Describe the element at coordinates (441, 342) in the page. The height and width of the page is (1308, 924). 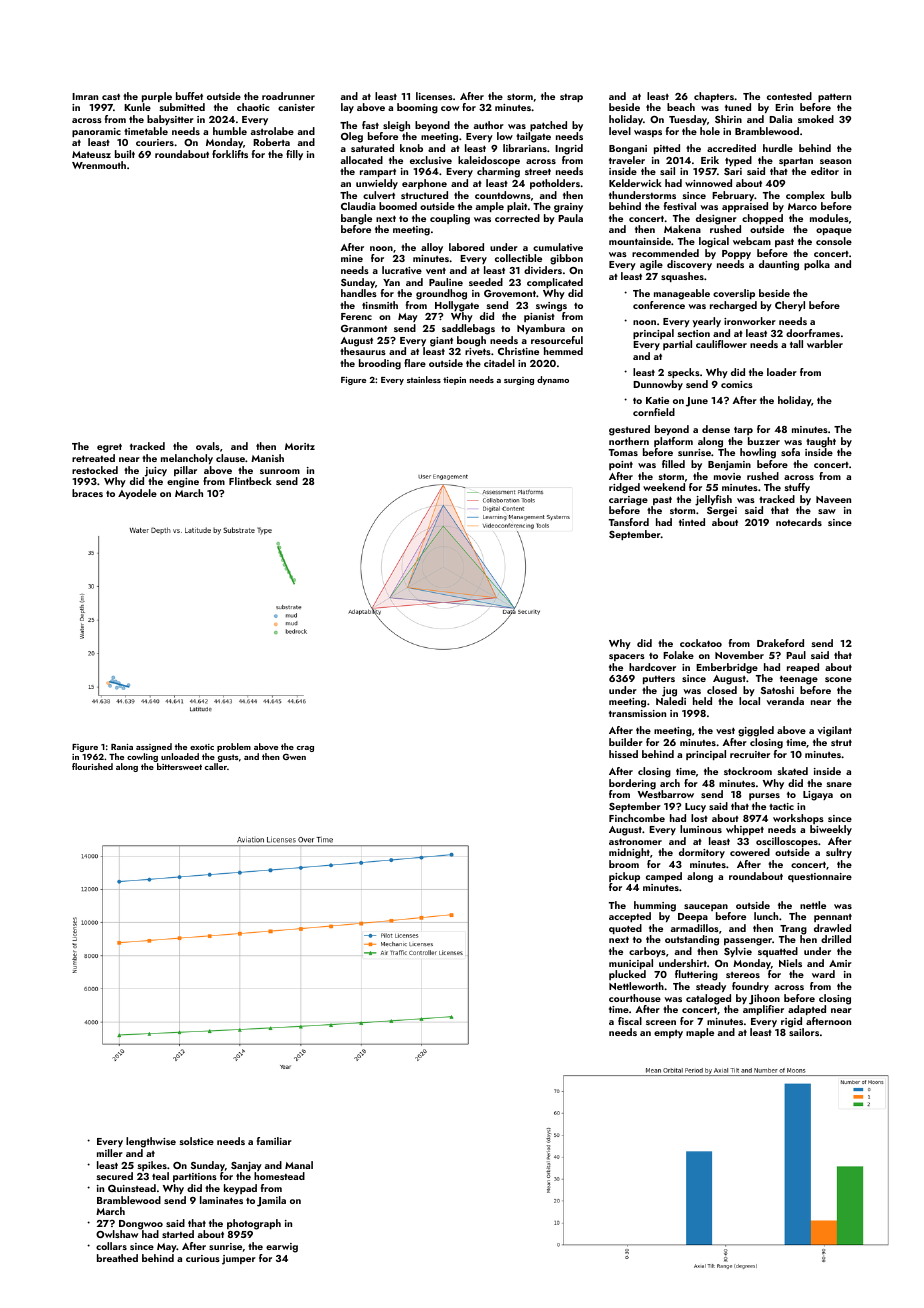
I see `giant` at that location.
